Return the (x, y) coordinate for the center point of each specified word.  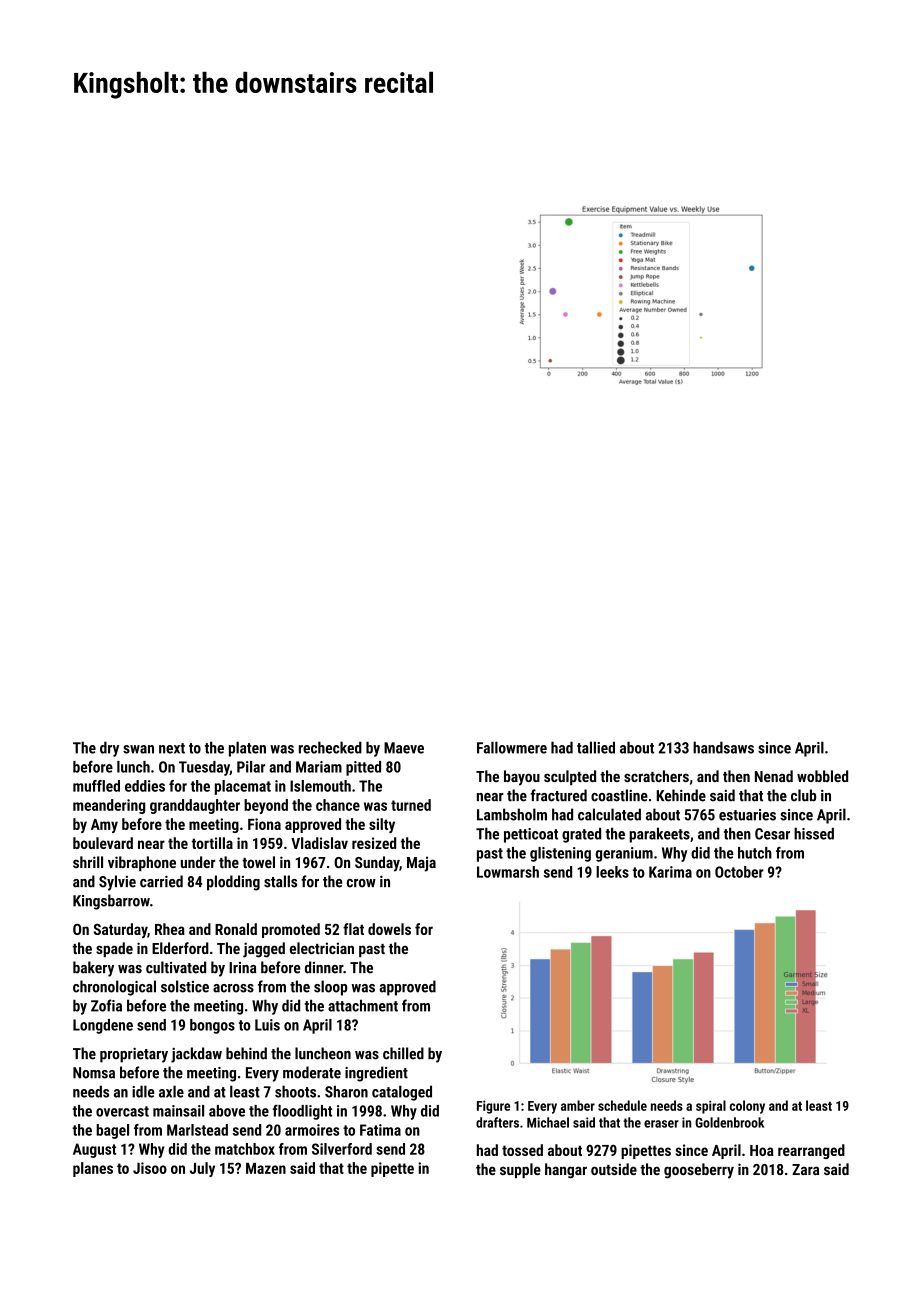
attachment (363, 1005)
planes (93, 1169)
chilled (403, 1053)
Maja (421, 864)
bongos (212, 1026)
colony (747, 1107)
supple (520, 1170)
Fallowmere (512, 747)
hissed (814, 833)
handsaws (723, 747)
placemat (243, 787)
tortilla (212, 843)
